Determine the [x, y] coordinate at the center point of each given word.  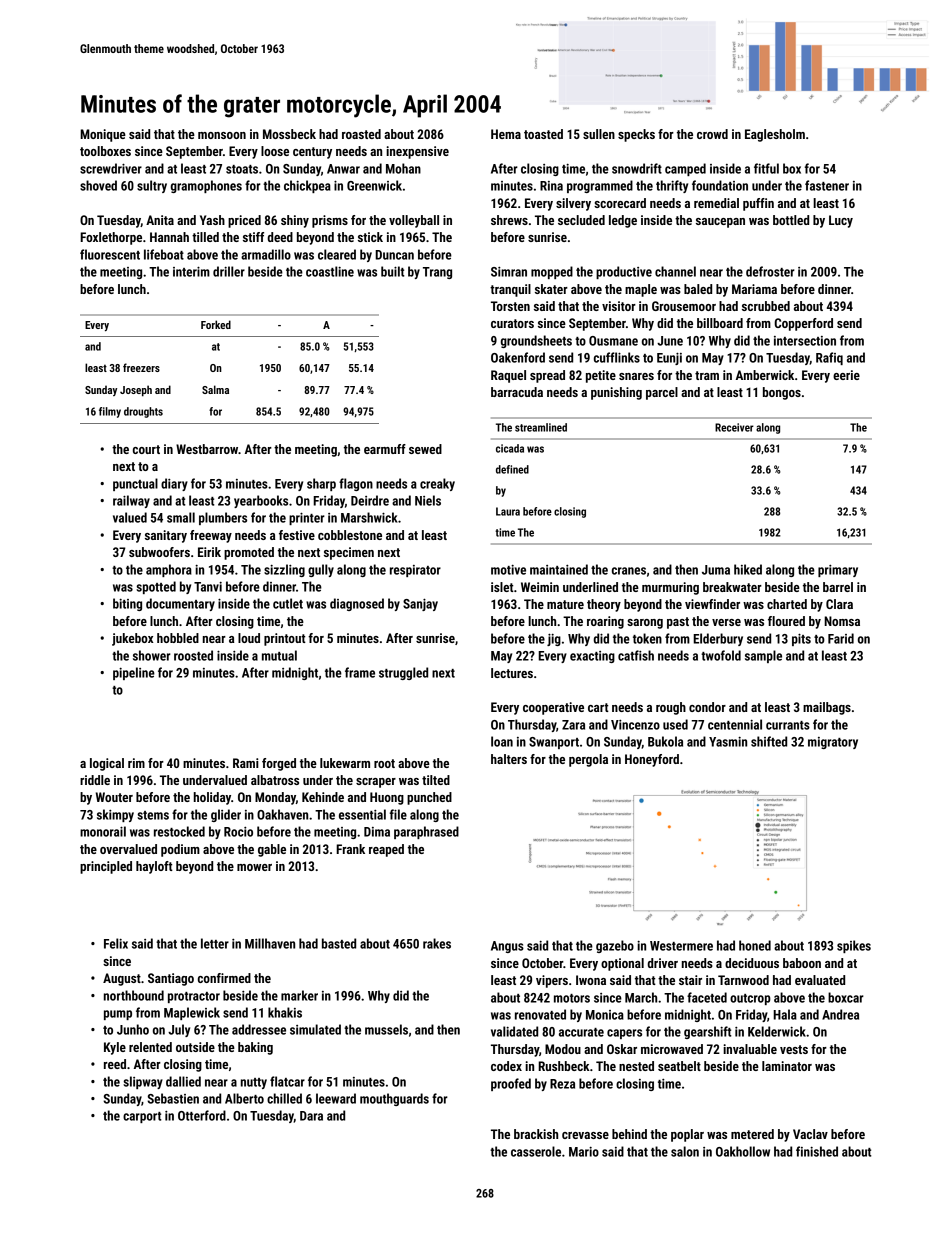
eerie [846, 375]
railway [131, 501]
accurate [581, 1032]
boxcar [846, 997]
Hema [506, 134]
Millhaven [270, 943]
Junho [133, 1029]
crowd [712, 134]
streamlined [541, 427]
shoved [98, 185]
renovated [540, 1014]
